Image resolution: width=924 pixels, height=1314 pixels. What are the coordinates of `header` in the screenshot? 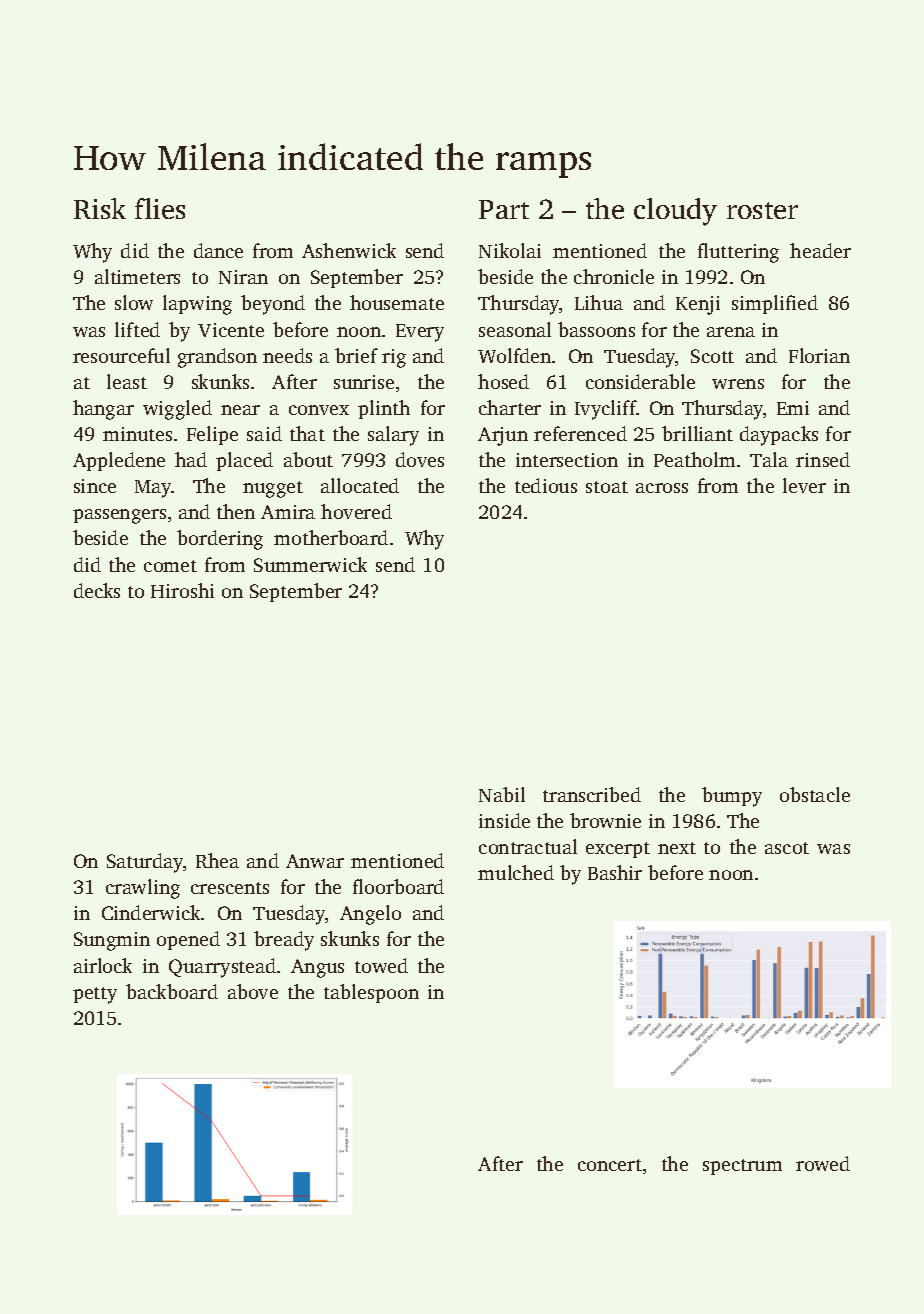 It's located at (820, 250).
